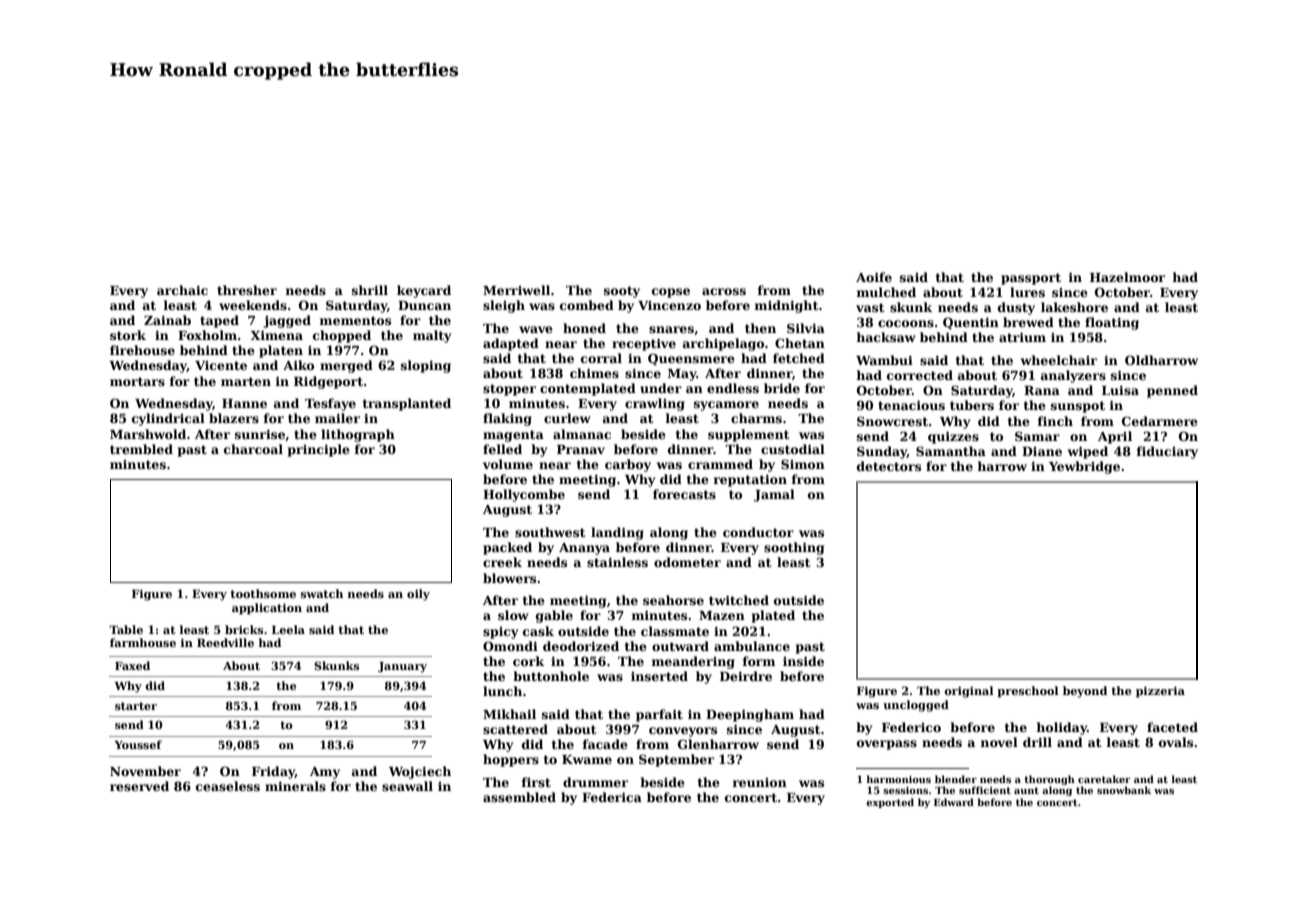 The height and width of the page is (924, 1308). Describe the element at coordinates (675, 631) in the page. I see `classmate` at that location.
